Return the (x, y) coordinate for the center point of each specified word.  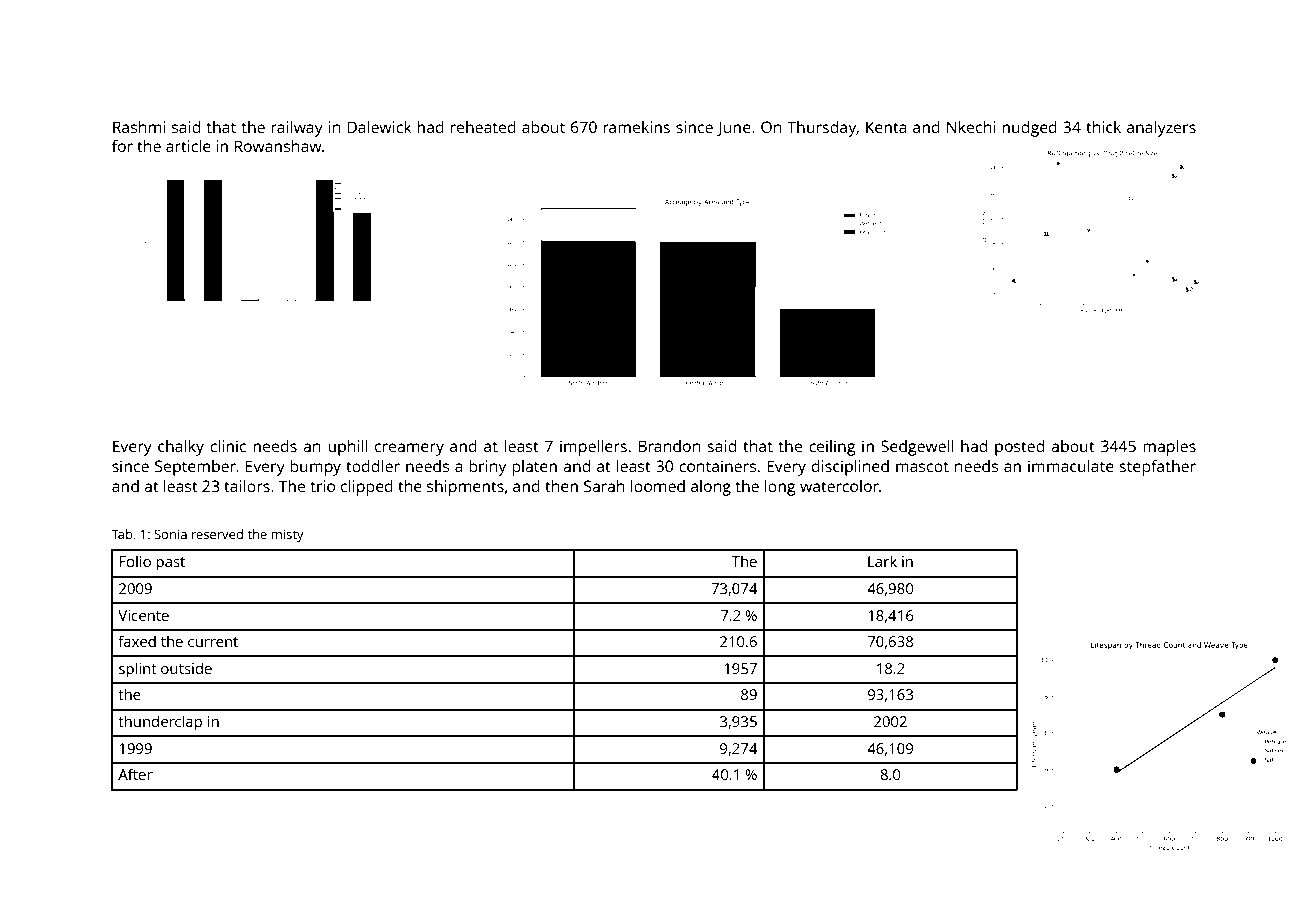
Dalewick (380, 127)
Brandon (669, 446)
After (135, 774)
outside (186, 668)
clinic (228, 446)
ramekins (636, 127)
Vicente (143, 615)
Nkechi (971, 127)
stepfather (1157, 468)
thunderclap (160, 723)
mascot (922, 466)
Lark (882, 561)
